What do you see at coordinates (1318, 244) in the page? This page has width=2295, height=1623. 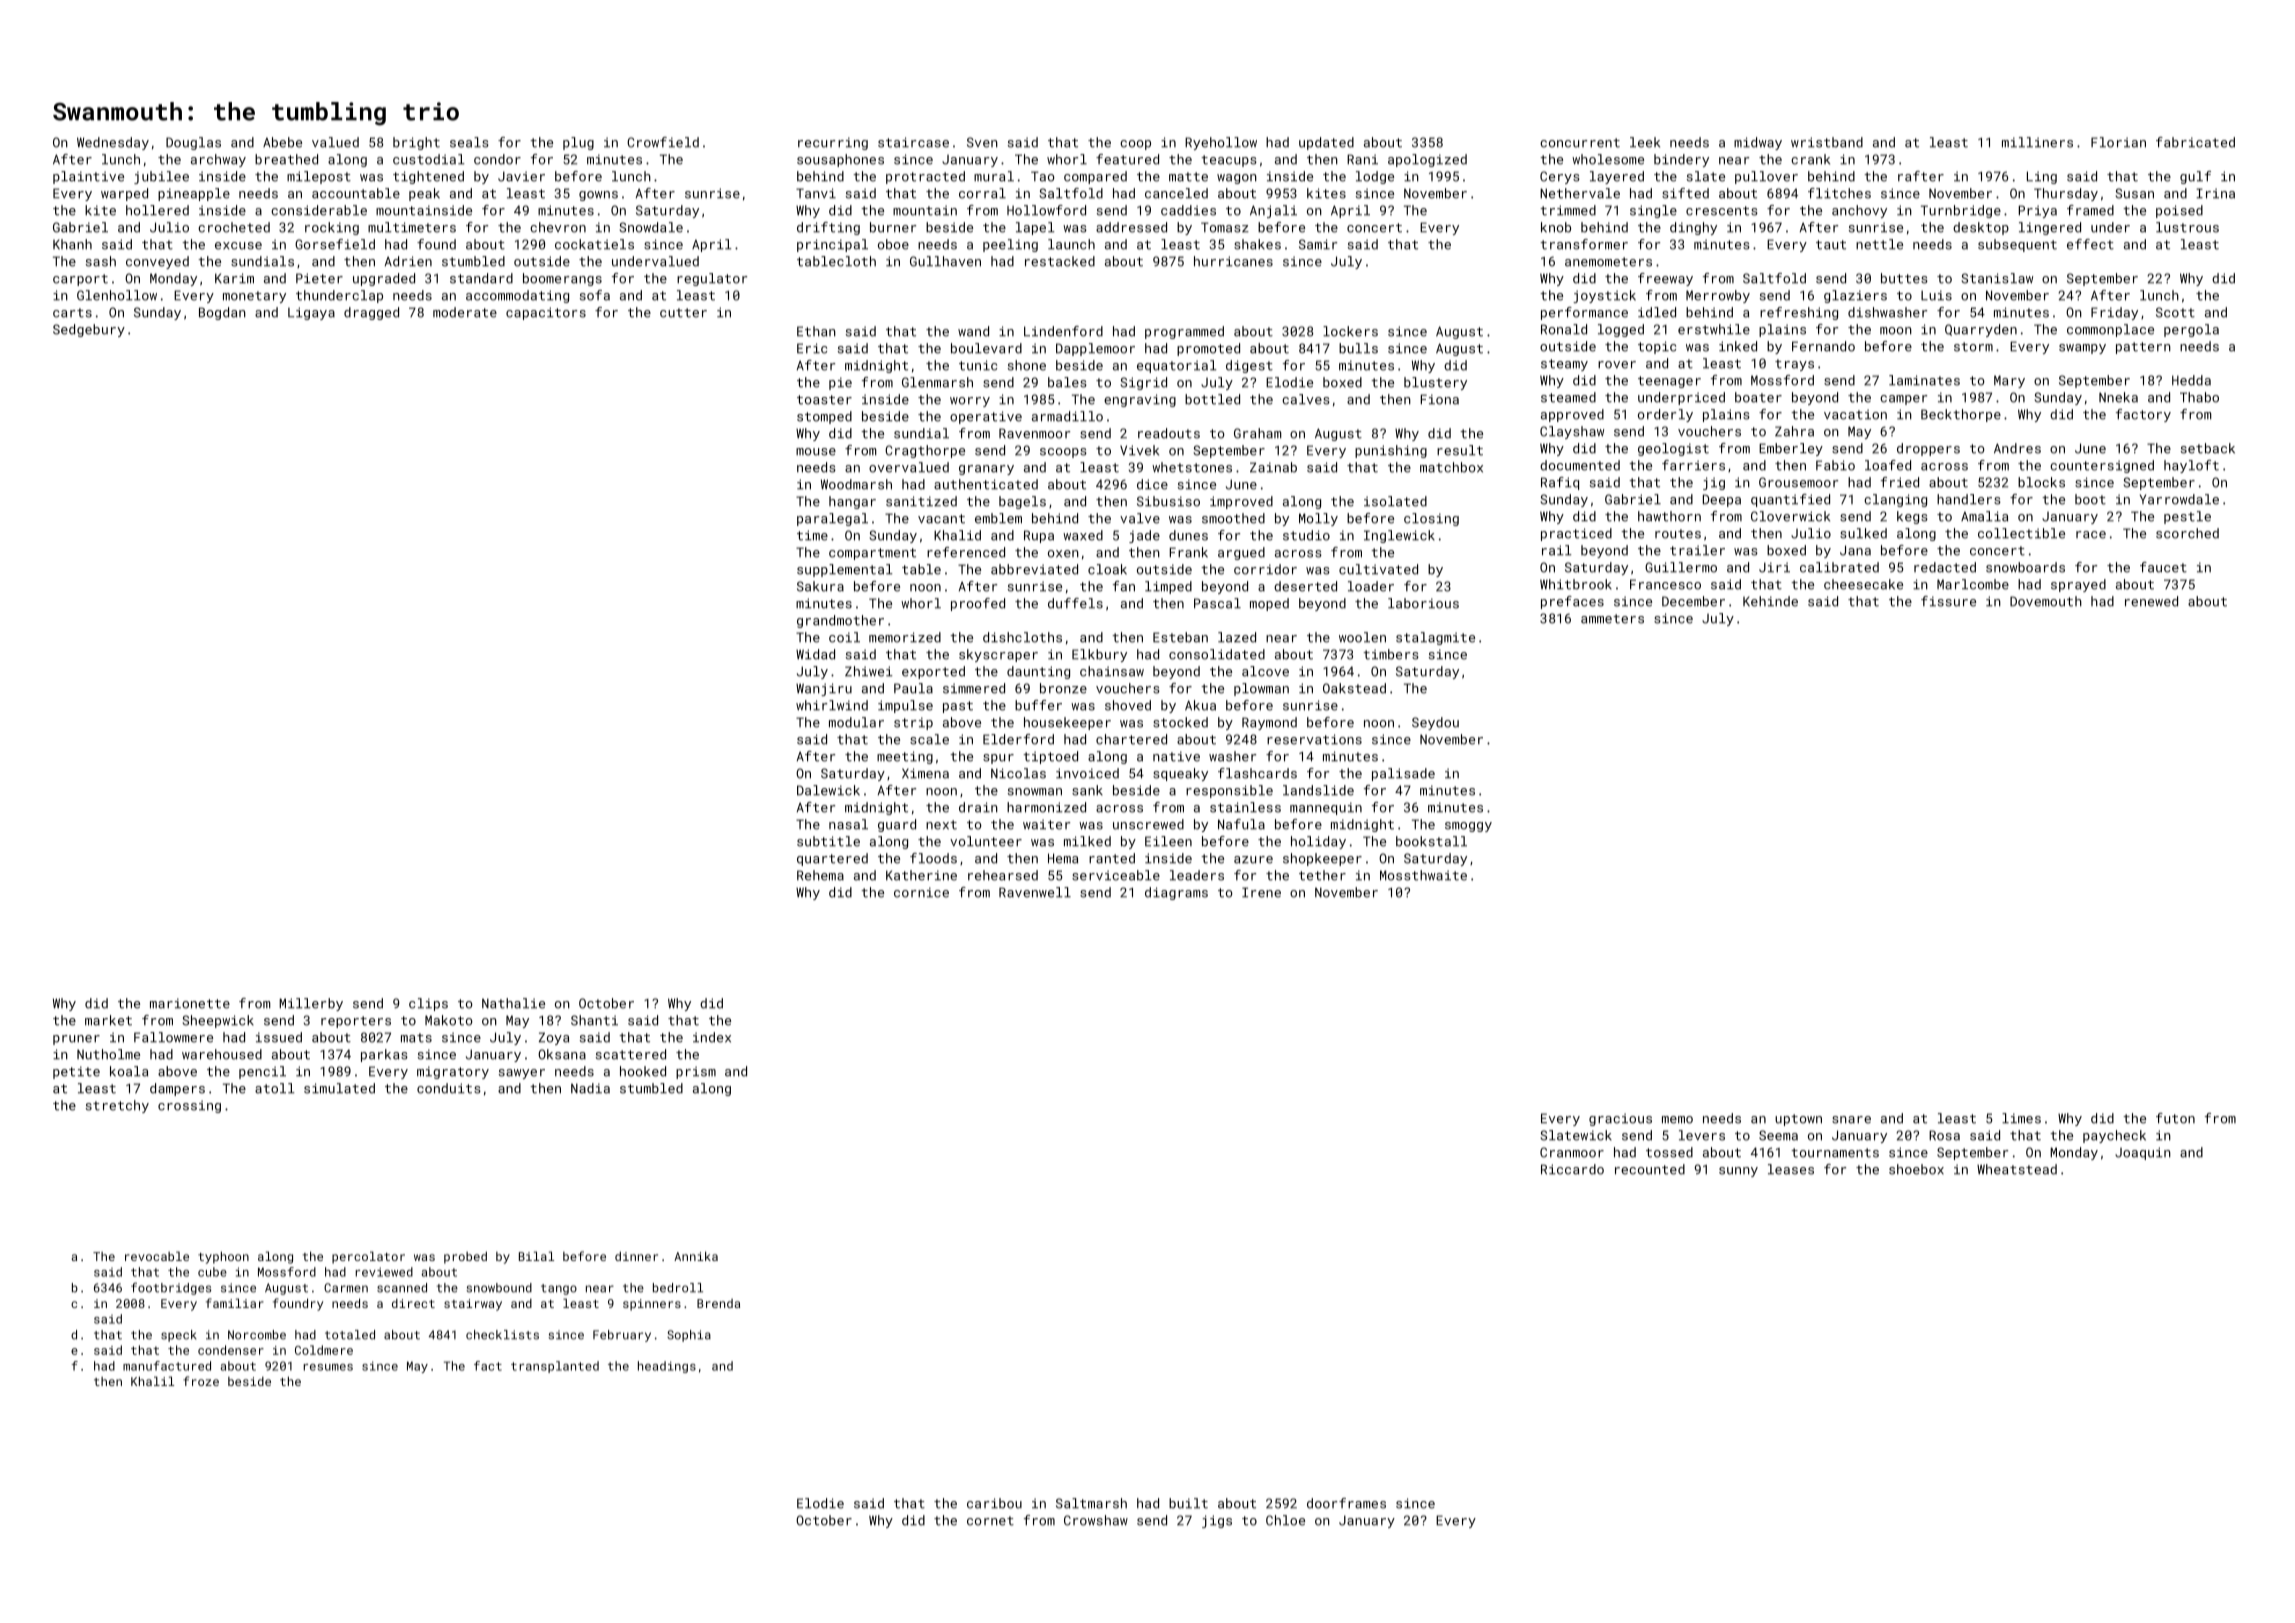 I see `Samir` at bounding box center [1318, 244].
